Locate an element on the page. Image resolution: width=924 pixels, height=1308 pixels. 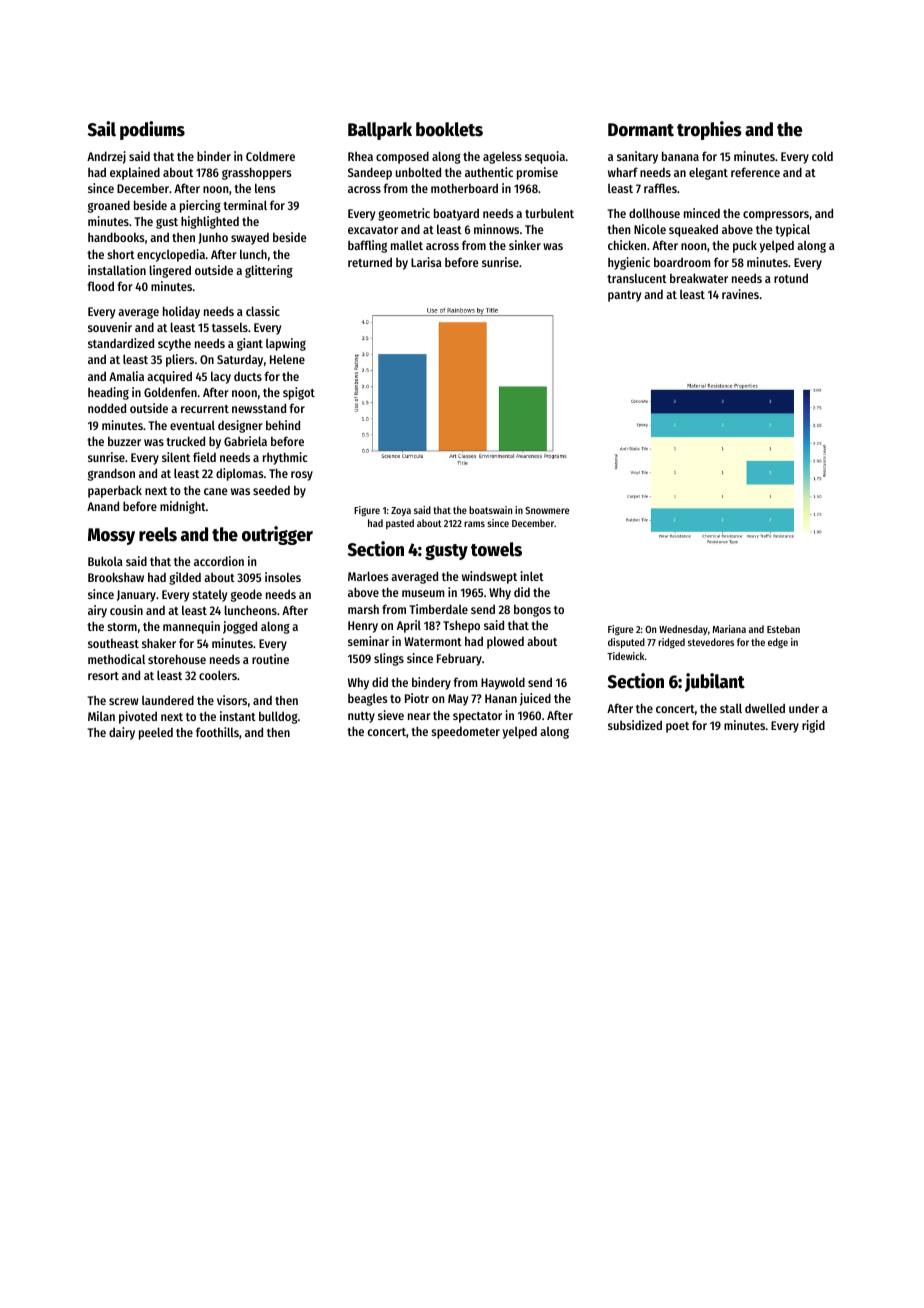
marsh is located at coordinates (363, 609).
